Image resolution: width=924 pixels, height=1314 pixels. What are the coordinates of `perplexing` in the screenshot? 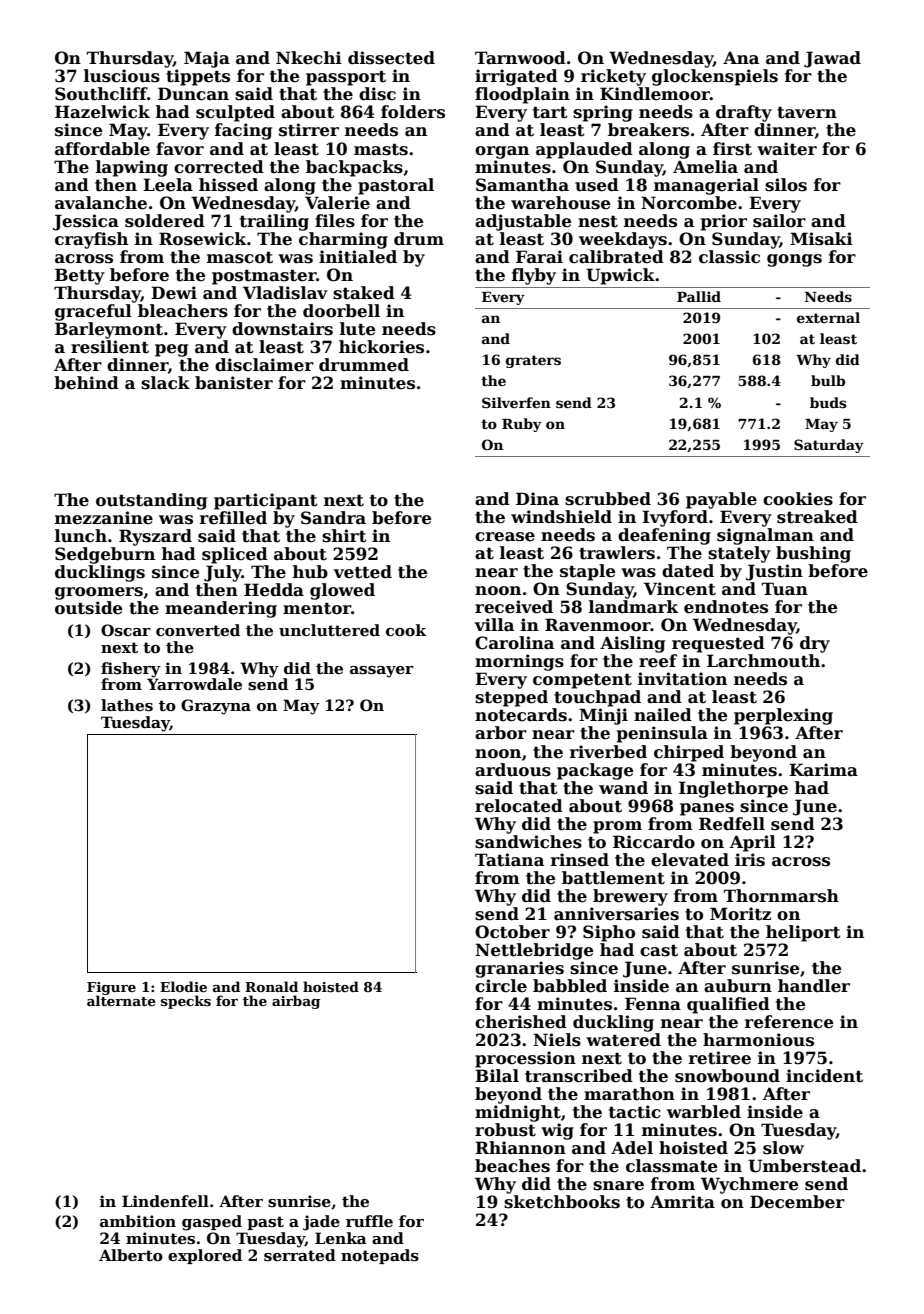 It's located at (783, 716).
